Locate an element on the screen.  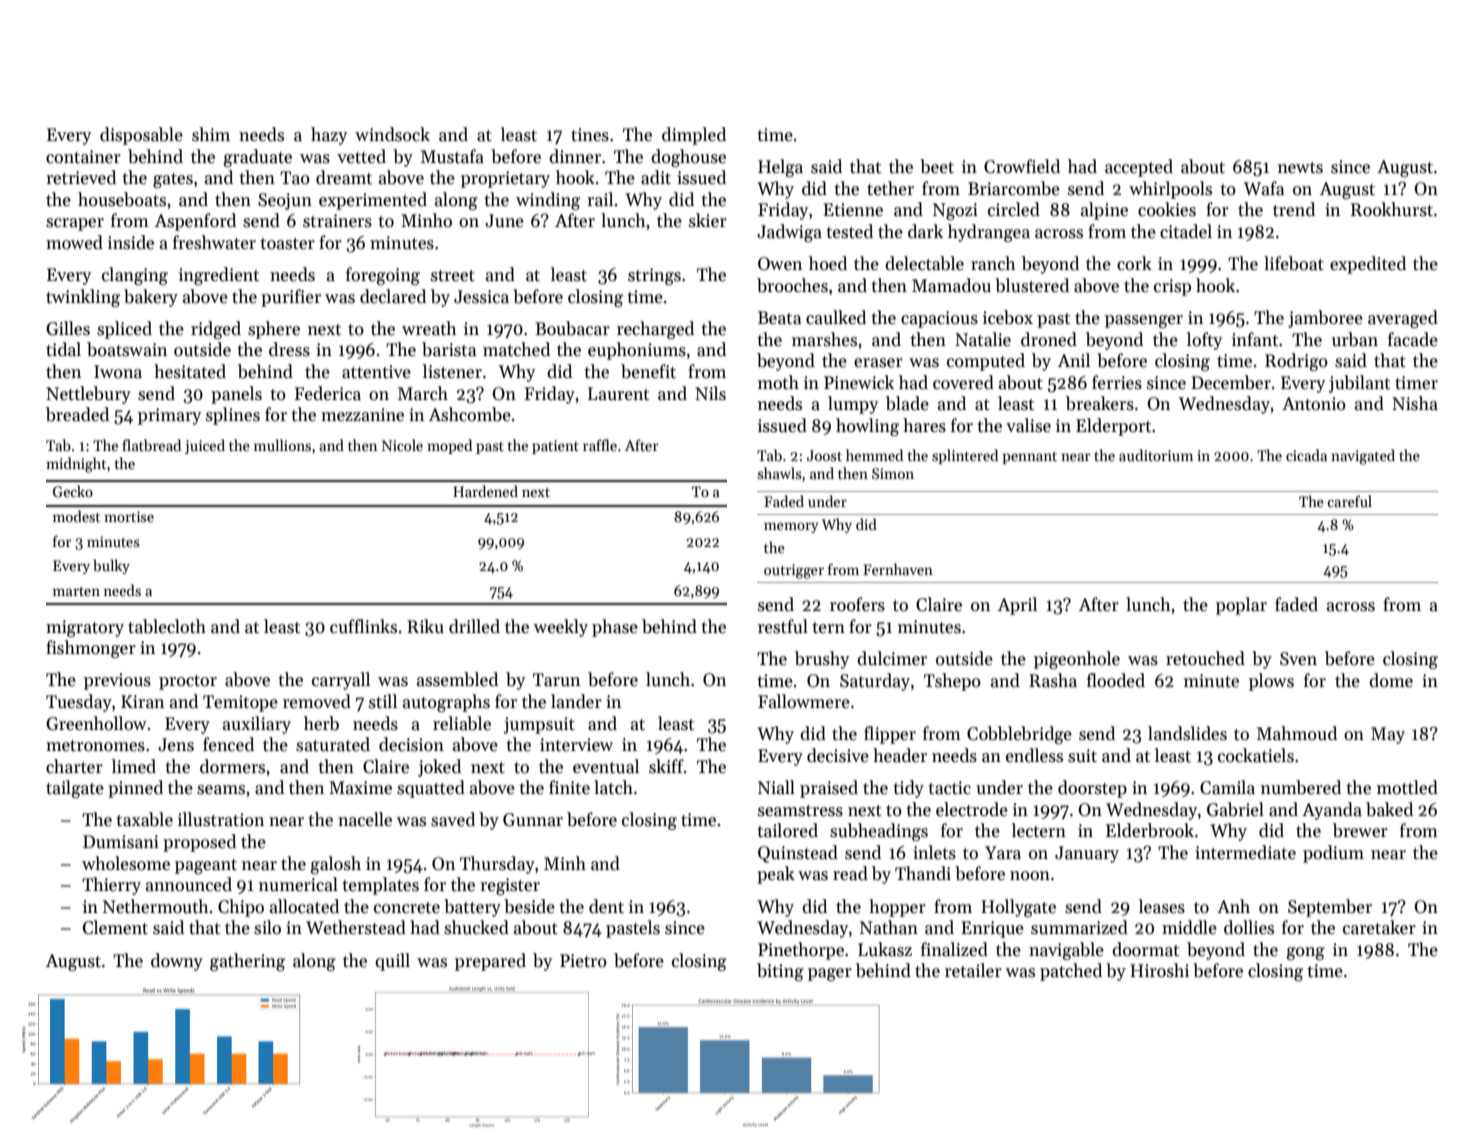
Simon is located at coordinates (893, 473).
